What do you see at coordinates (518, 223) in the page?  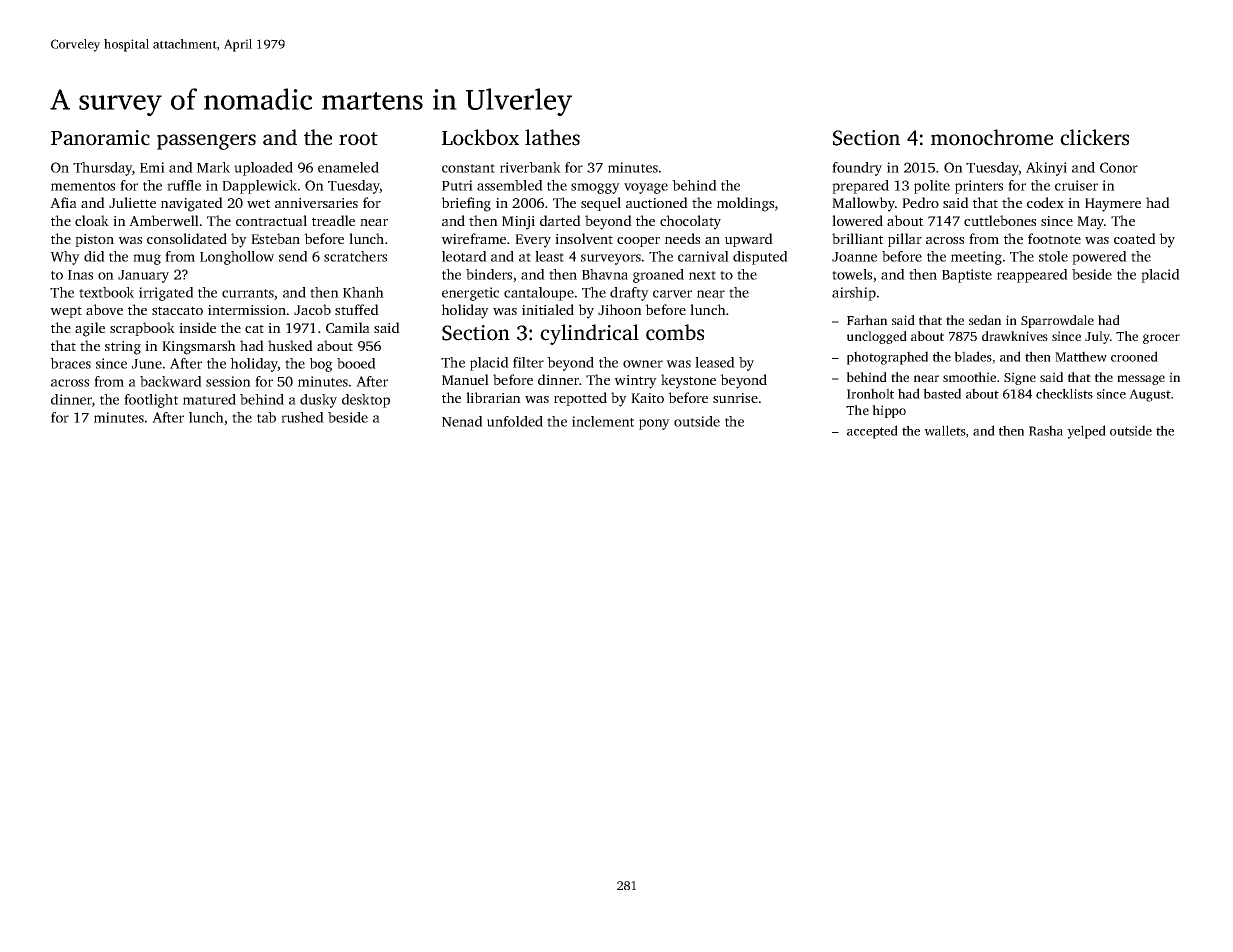 I see `Minji` at bounding box center [518, 223].
